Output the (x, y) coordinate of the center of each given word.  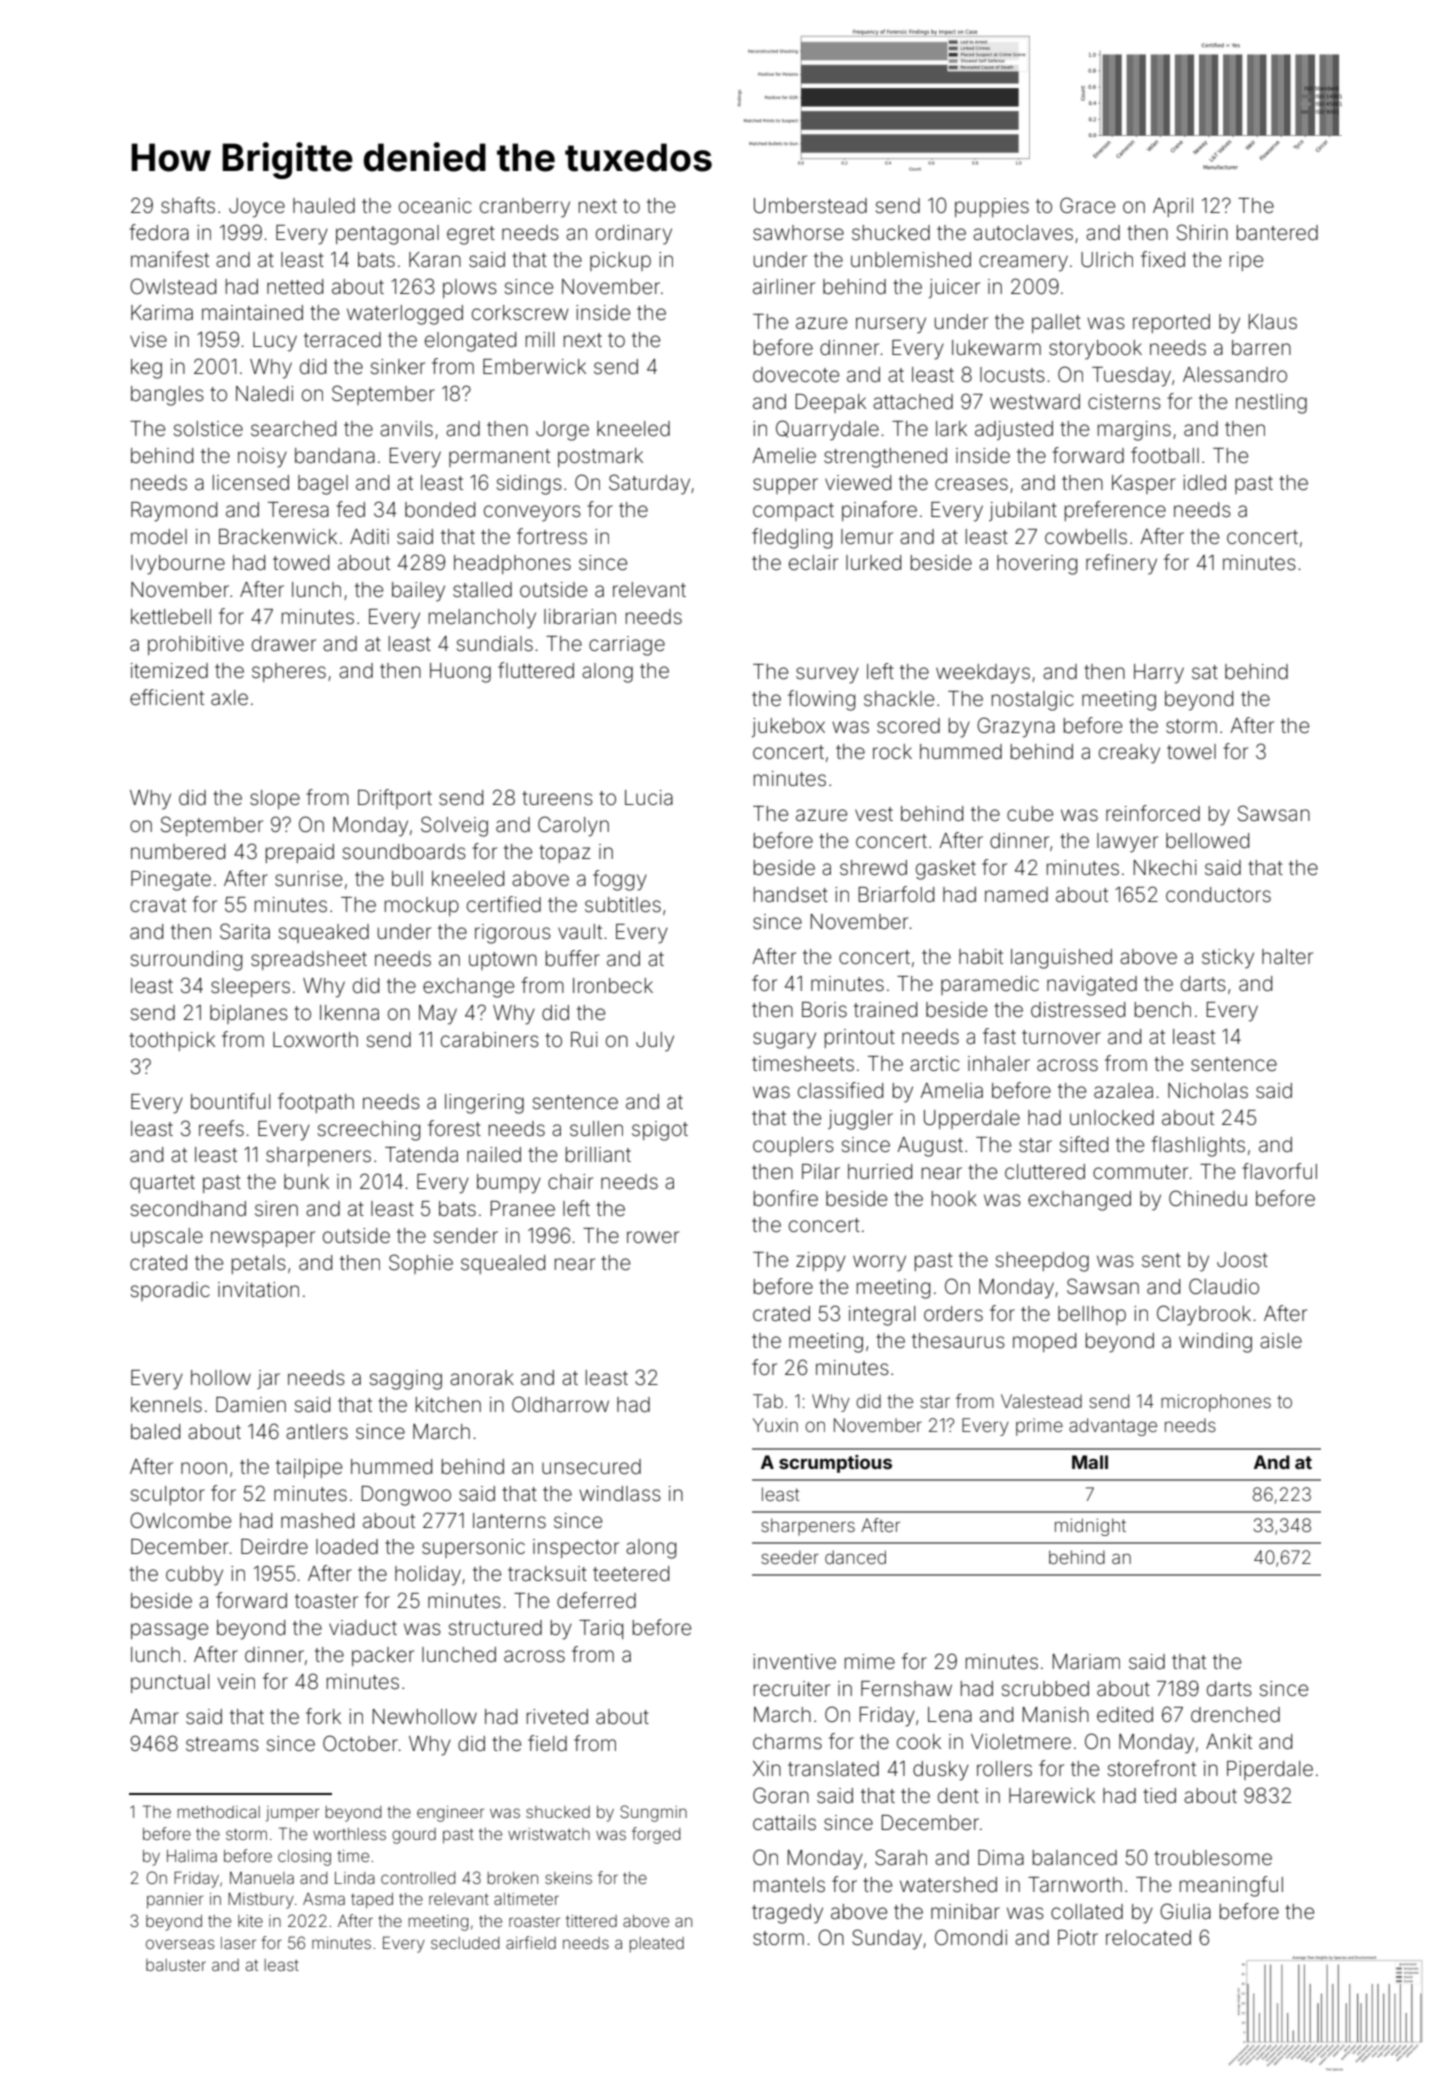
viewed (858, 483)
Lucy (275, 342)
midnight (1090, 1527)
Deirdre (274, 1547)
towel (1191, 751)
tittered (591, 1921)
